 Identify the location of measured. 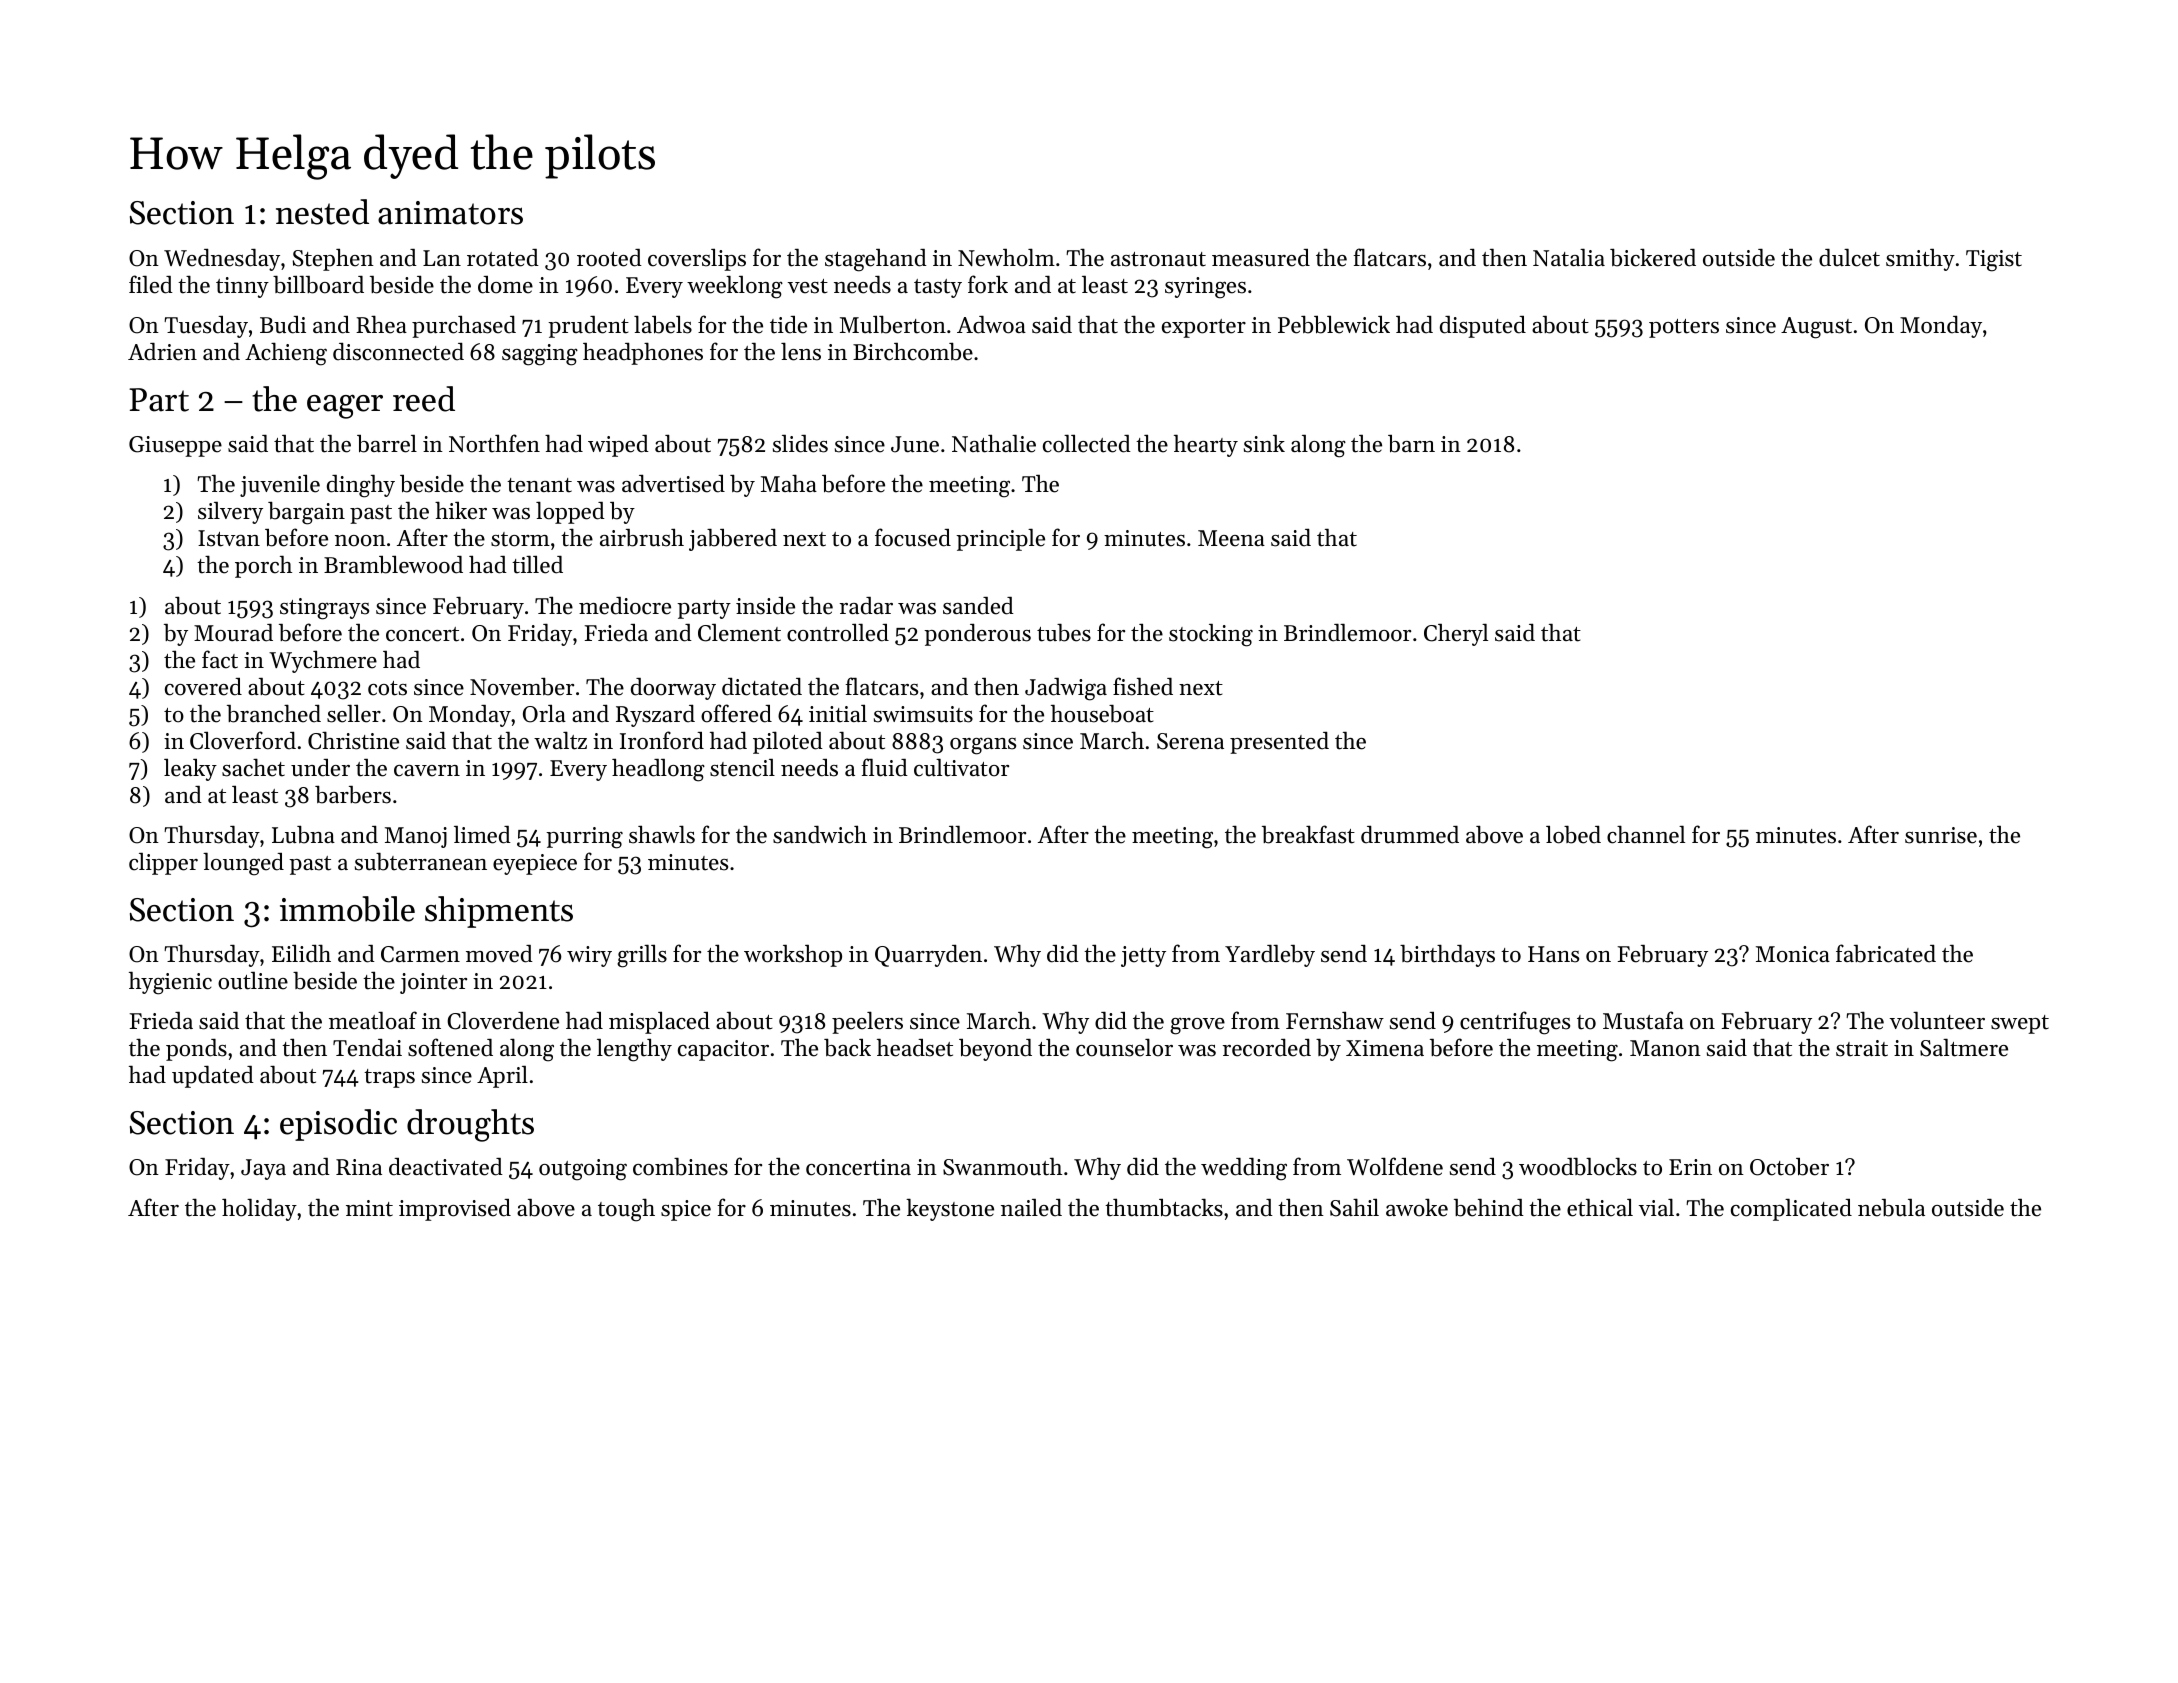
(1261, 258).
